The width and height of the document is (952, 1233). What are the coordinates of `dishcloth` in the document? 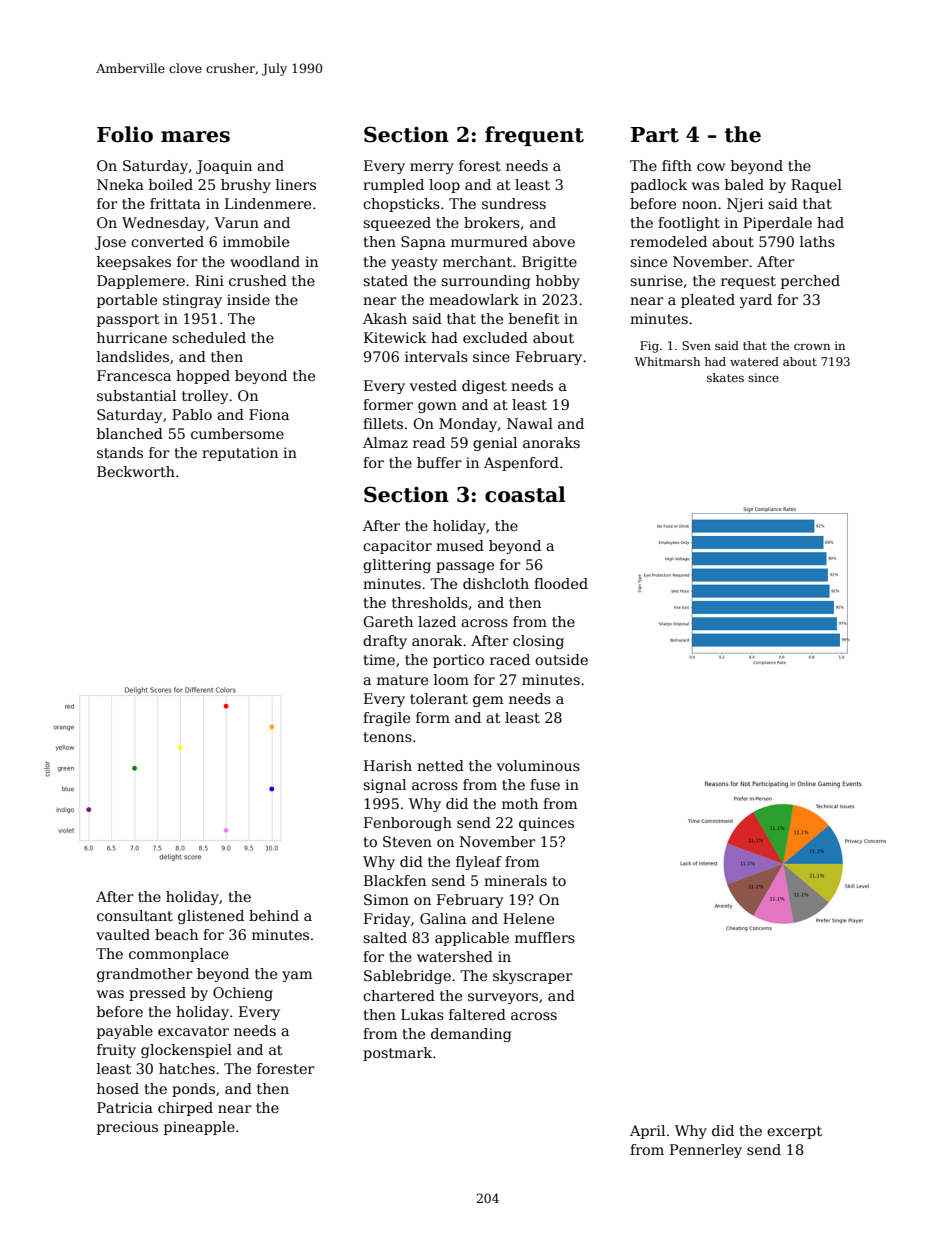 It's located at (496, 583).
